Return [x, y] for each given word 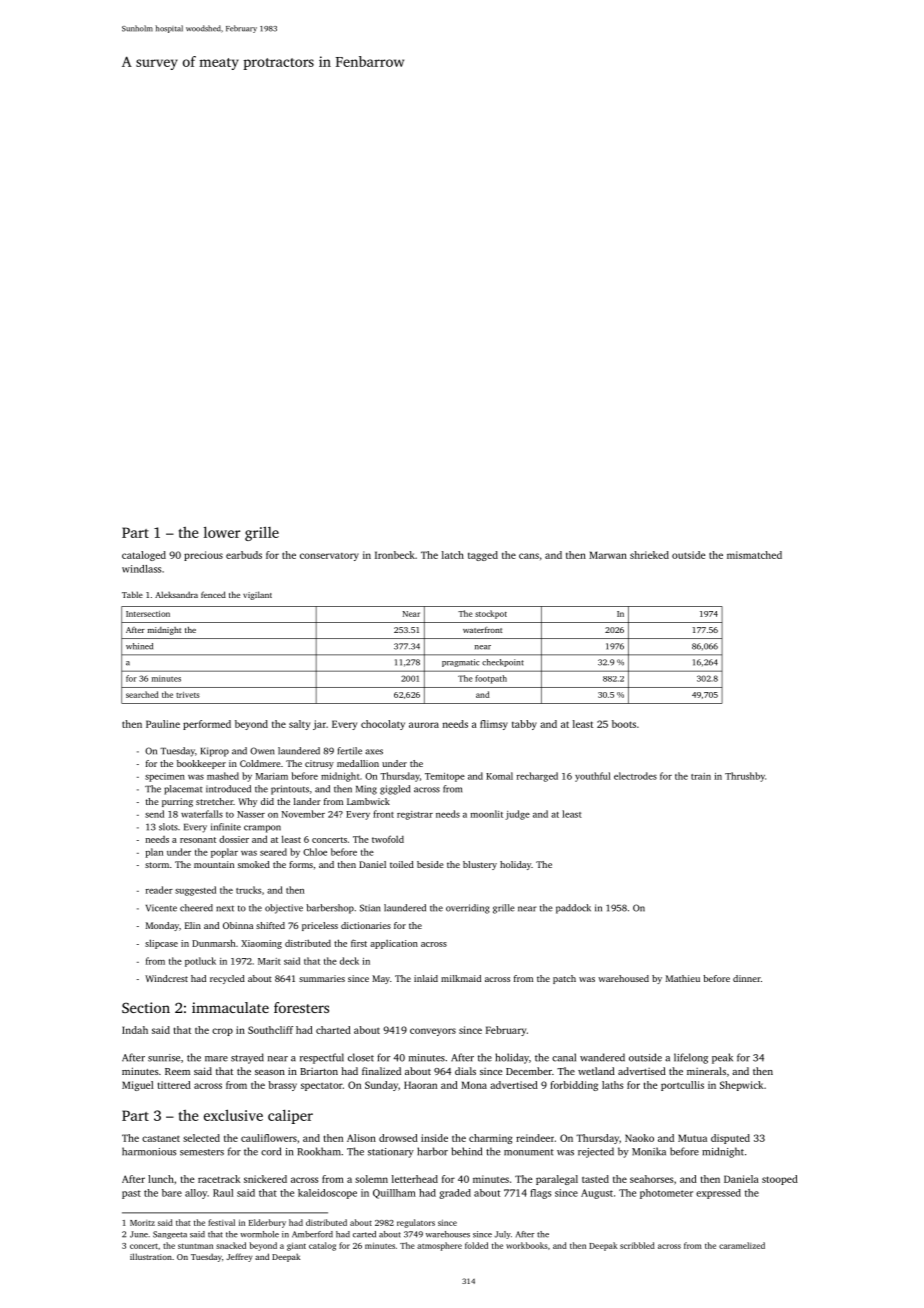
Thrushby [745, 777]
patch [564, 979]
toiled [402, 864]
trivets [188, 695]
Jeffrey [239, 1257]
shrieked [649, 555]
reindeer [535, 1138]
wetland [596, 1071]
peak [722, 1058]
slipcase [161, 944]
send [154, 814]
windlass [141, 569]
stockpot [491, 614]
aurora [424, 725]
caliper [290, 1117]
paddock [573, 909]
